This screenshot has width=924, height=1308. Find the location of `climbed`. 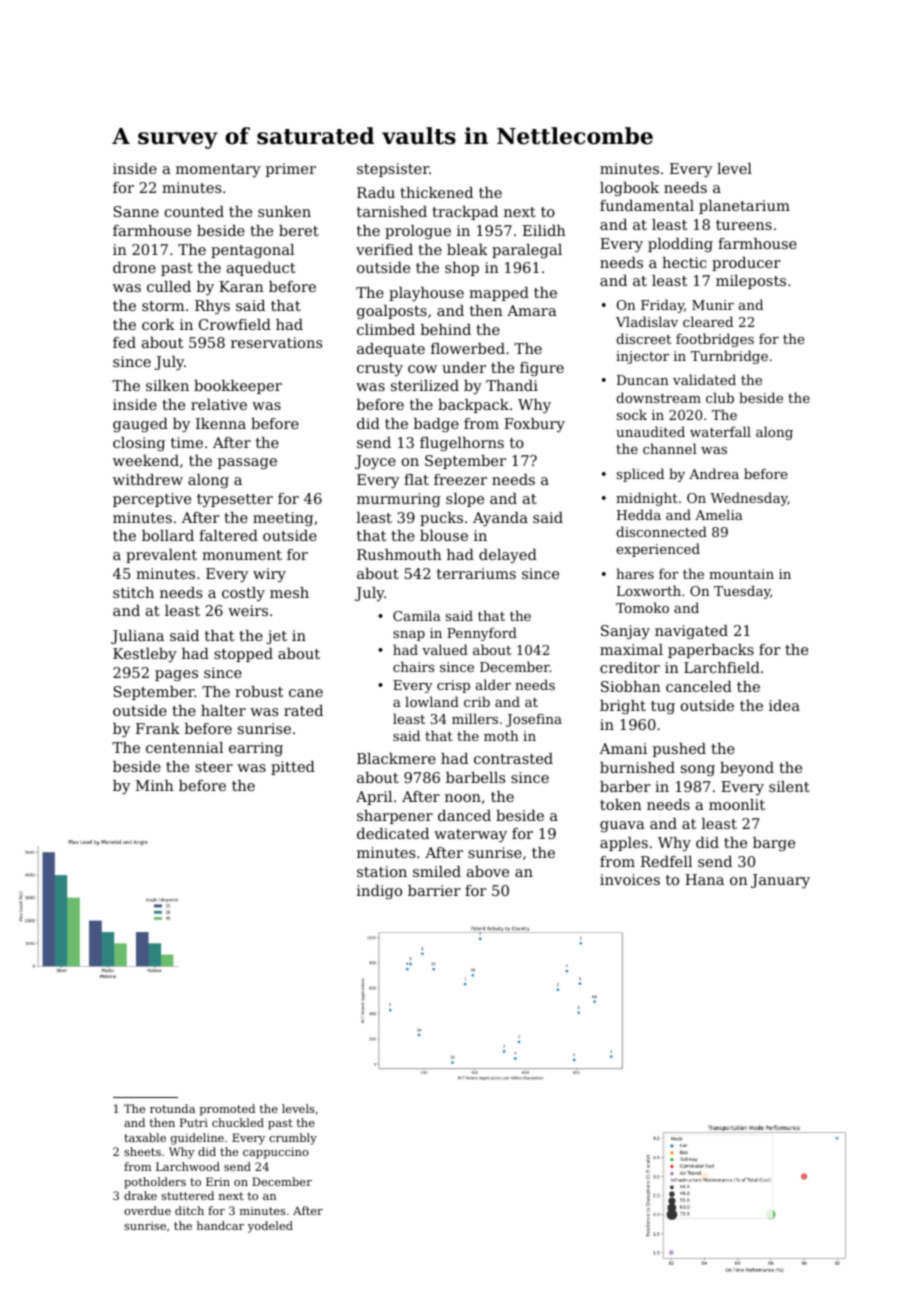

climbed is located at coordinates (386, 329).
